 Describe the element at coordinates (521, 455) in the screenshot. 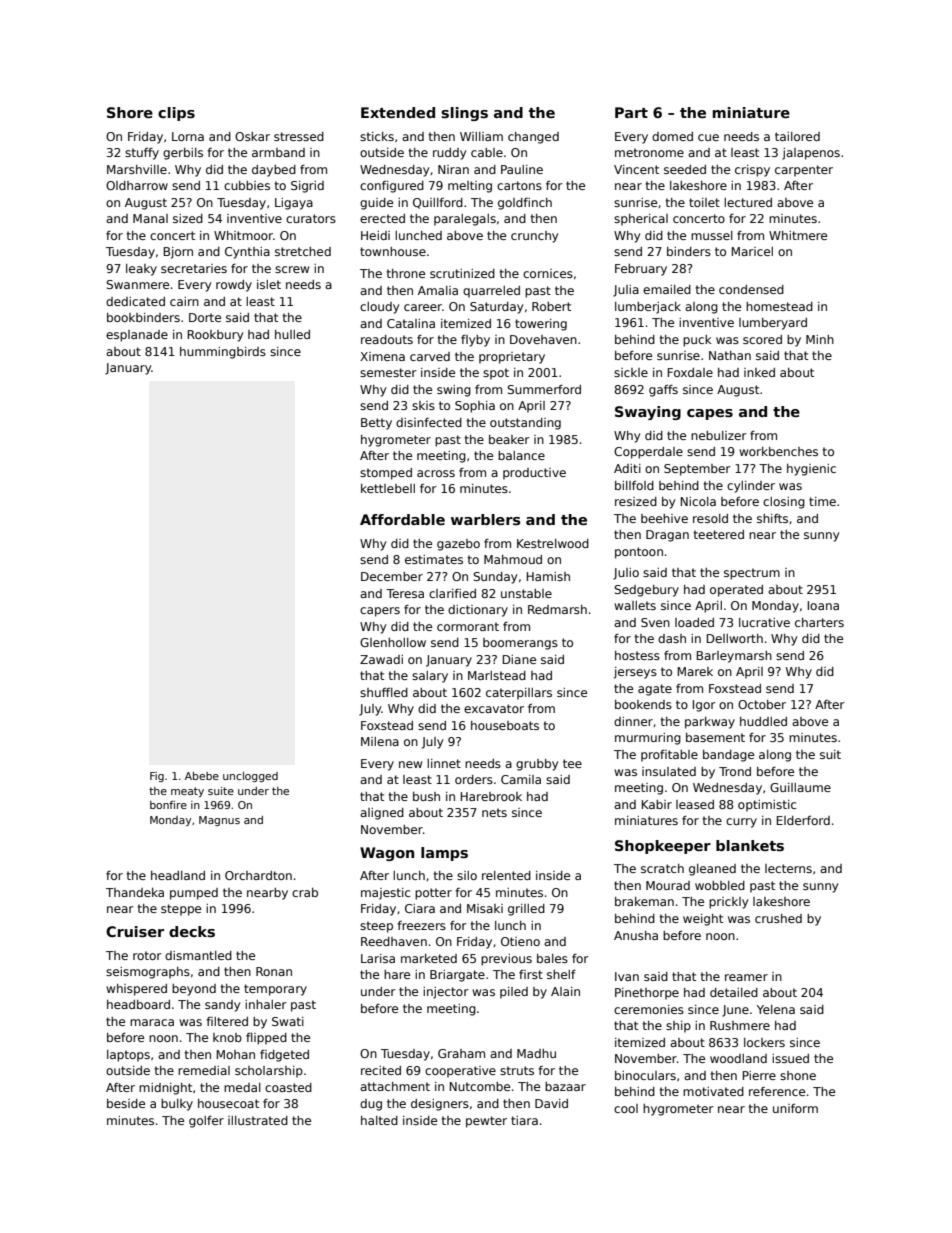

I see `balance` at that location.
